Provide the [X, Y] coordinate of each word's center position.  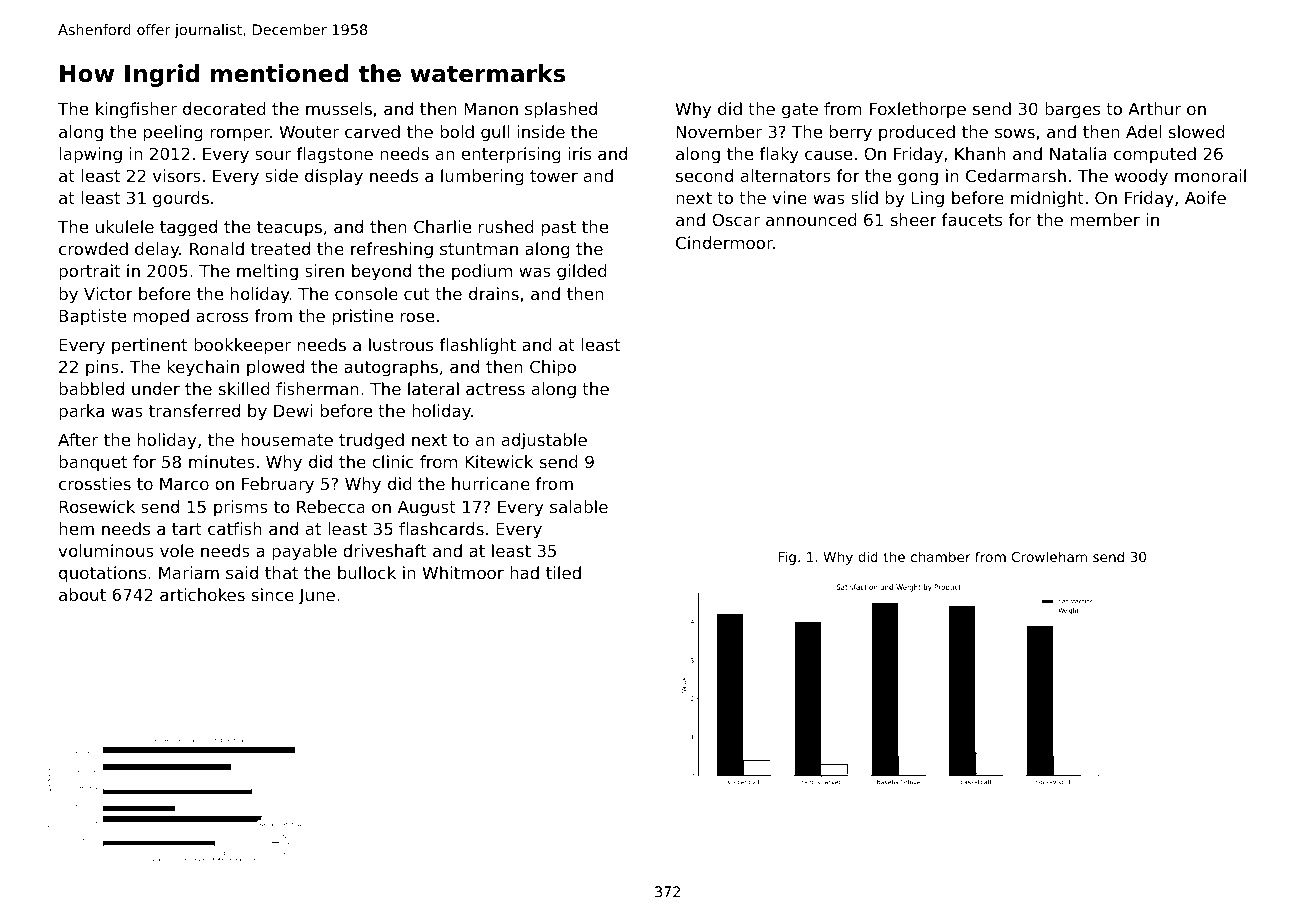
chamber [941, 556]
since [272, 594]
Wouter [309, 132]
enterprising [511, 155]
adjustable [544, 441]
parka [81, 412]
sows [1015, 133]
